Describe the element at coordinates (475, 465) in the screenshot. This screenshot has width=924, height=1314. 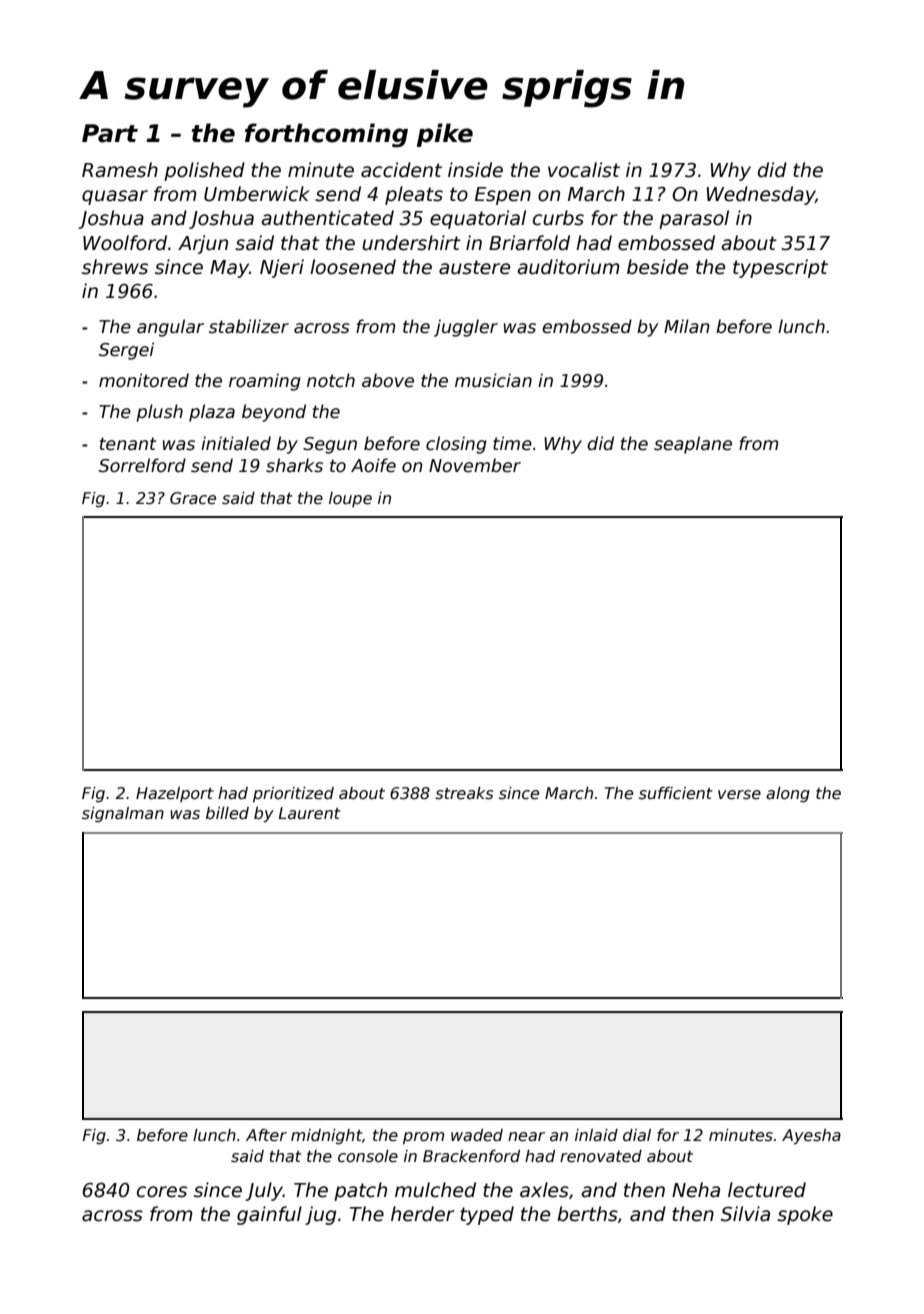
I see `November` at that location.
